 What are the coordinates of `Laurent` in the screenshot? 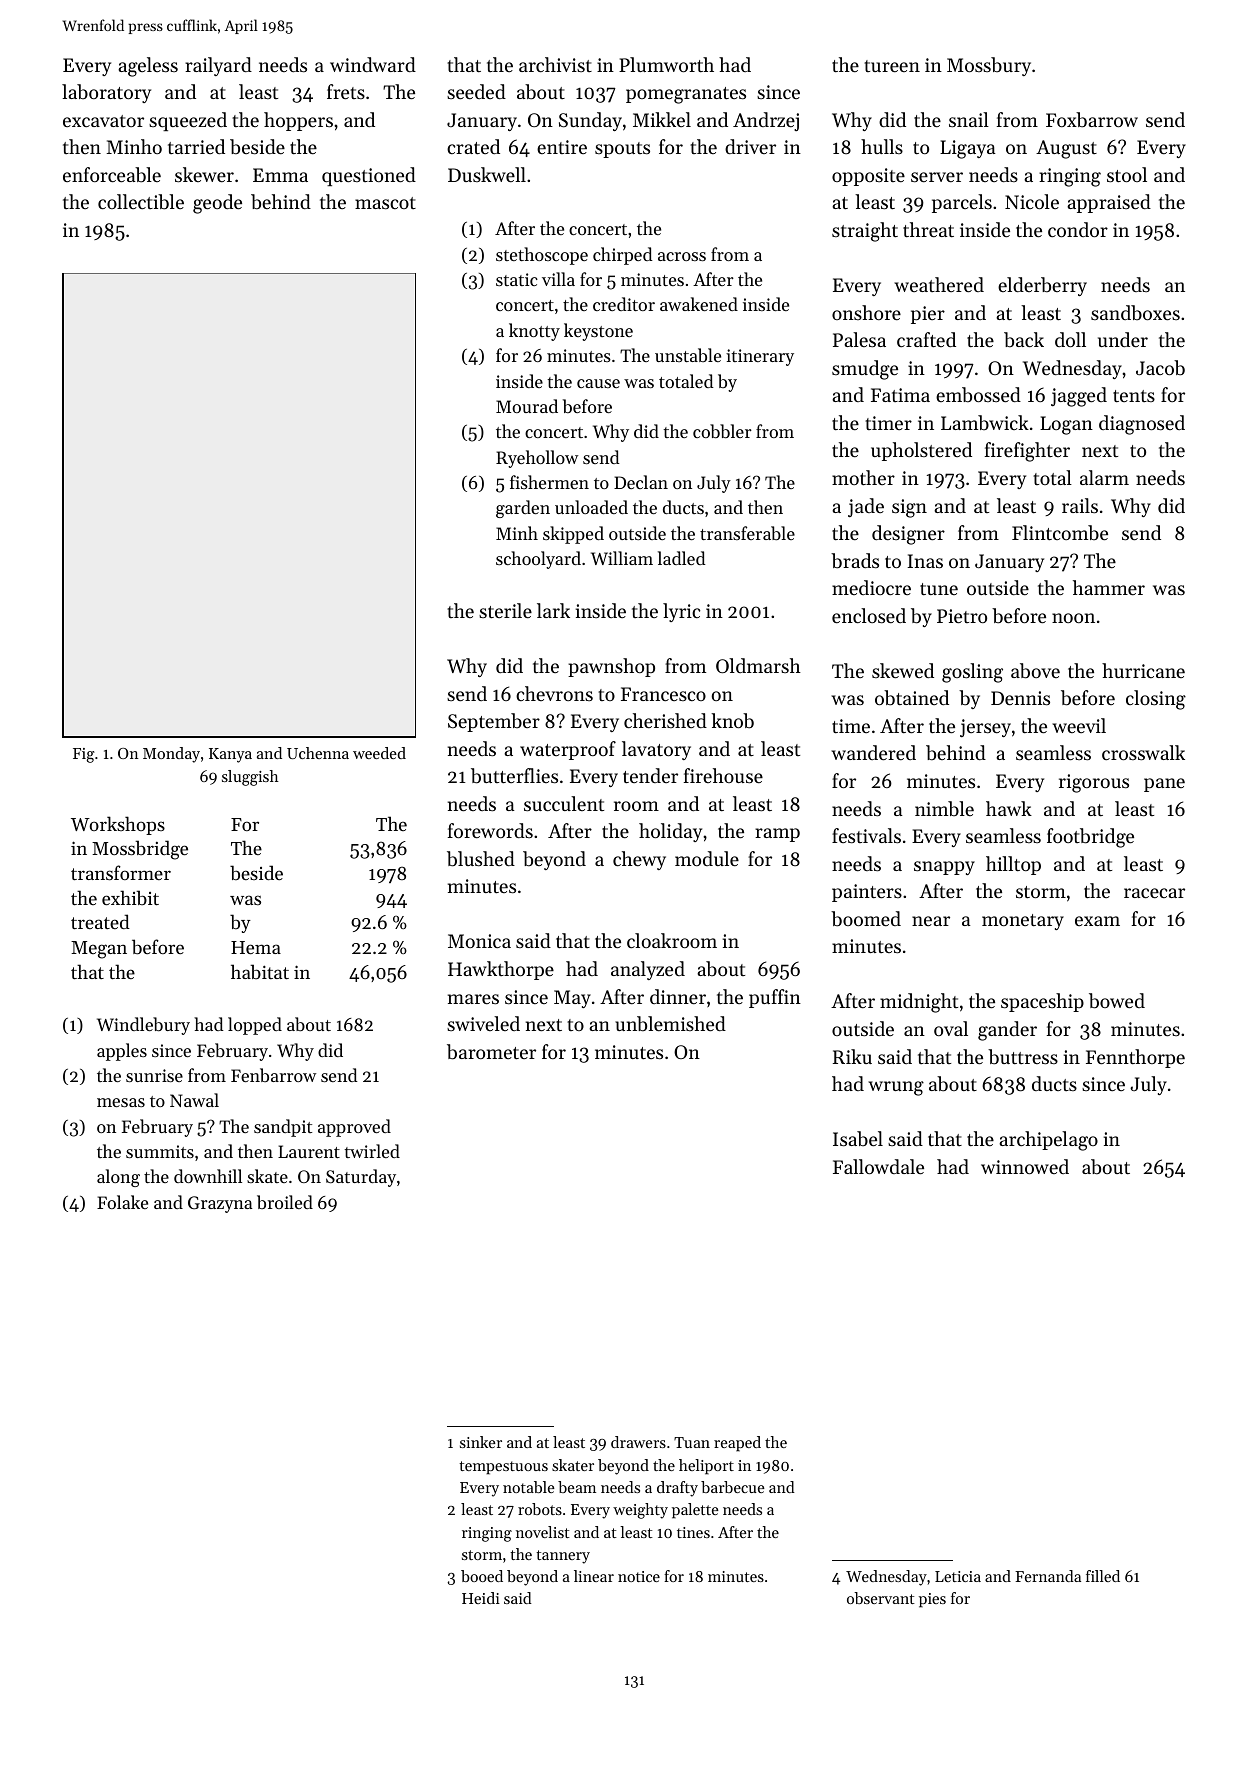 It's located at (309, 1151).
